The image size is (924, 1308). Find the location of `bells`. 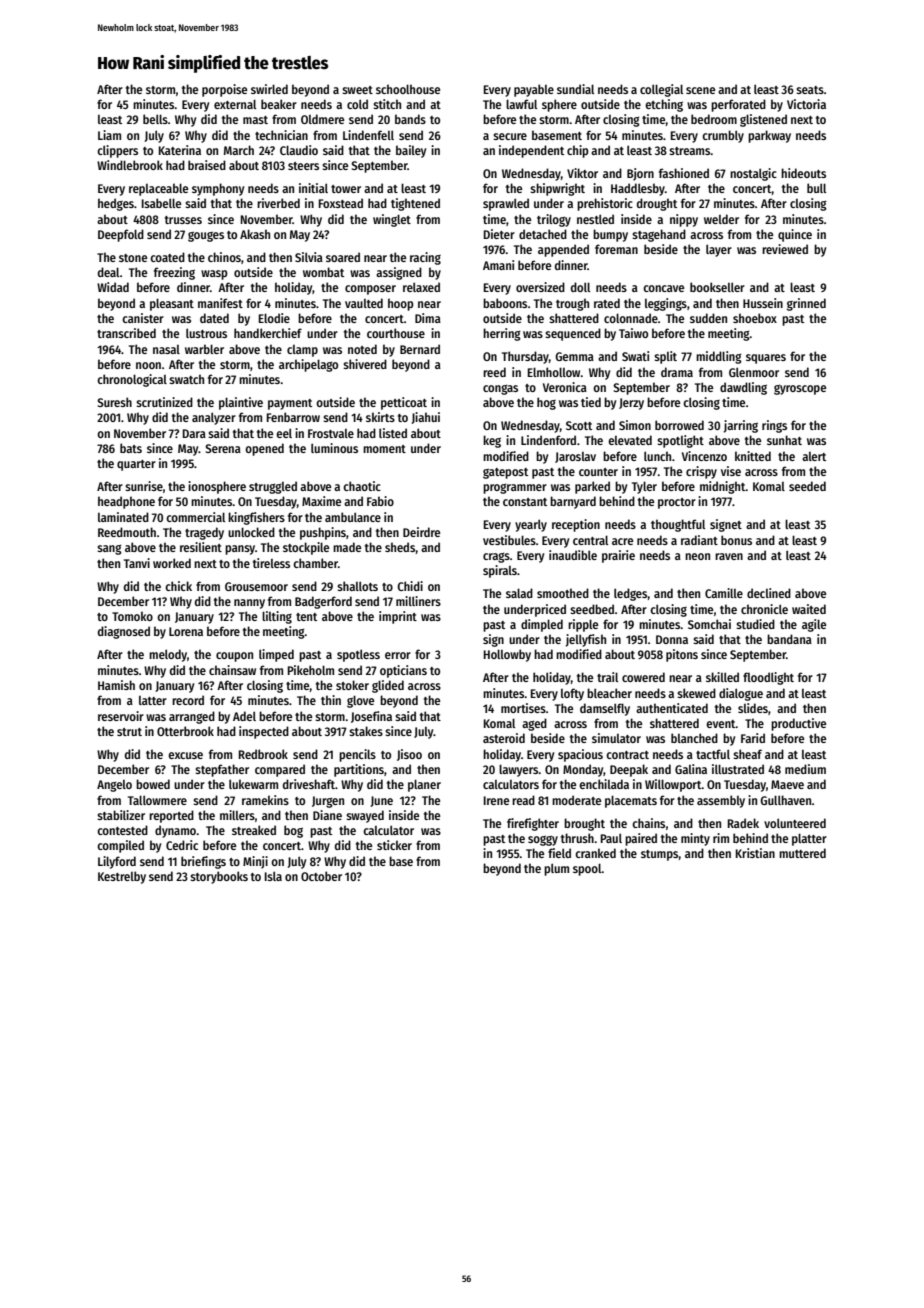

bells is located at coordinates (155, 119).
